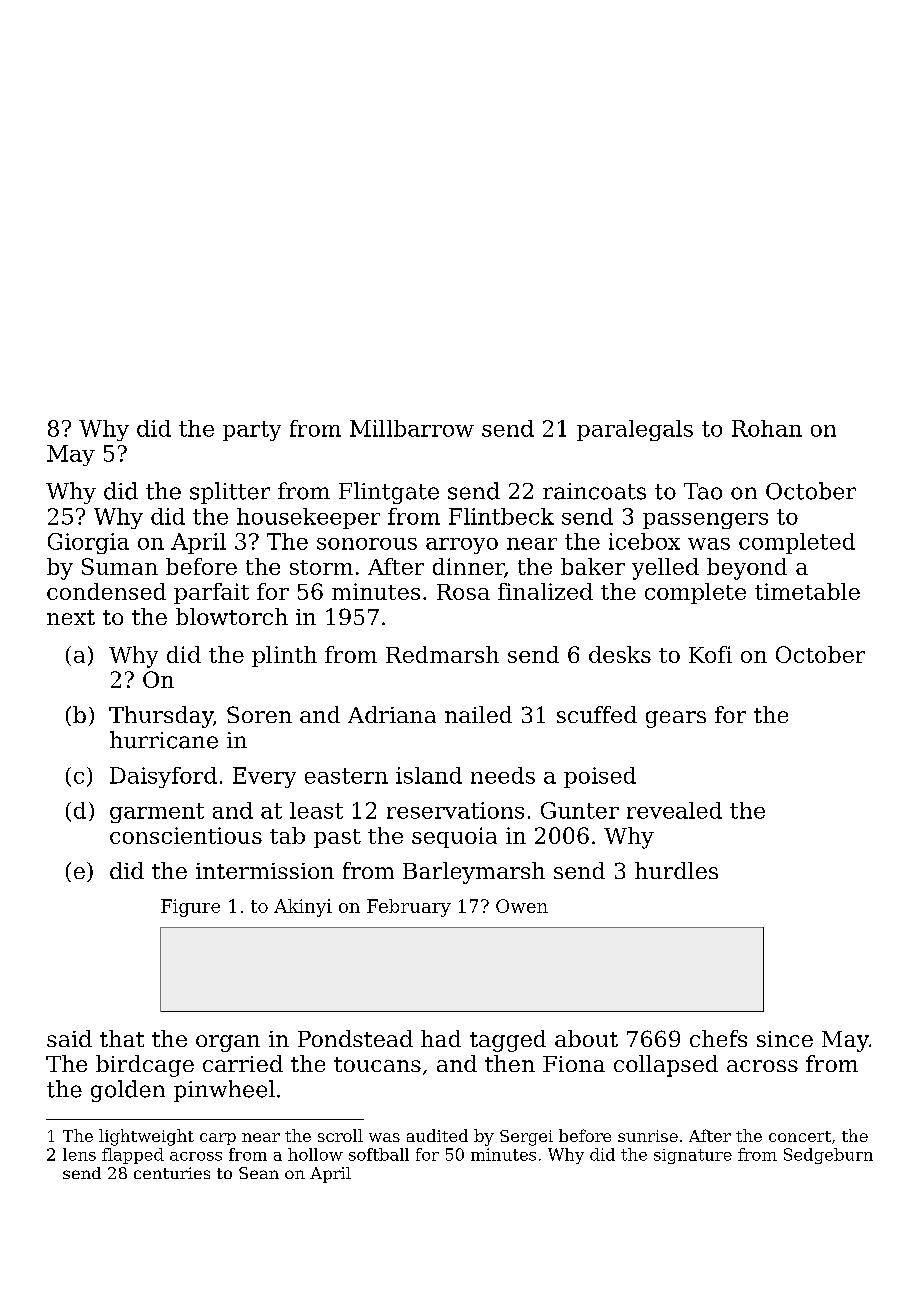 This page has width=924, height=1314. What do you see at coordinates (676, 870) in the page?
I see `hurdles` at bounding box center [676, 870].
